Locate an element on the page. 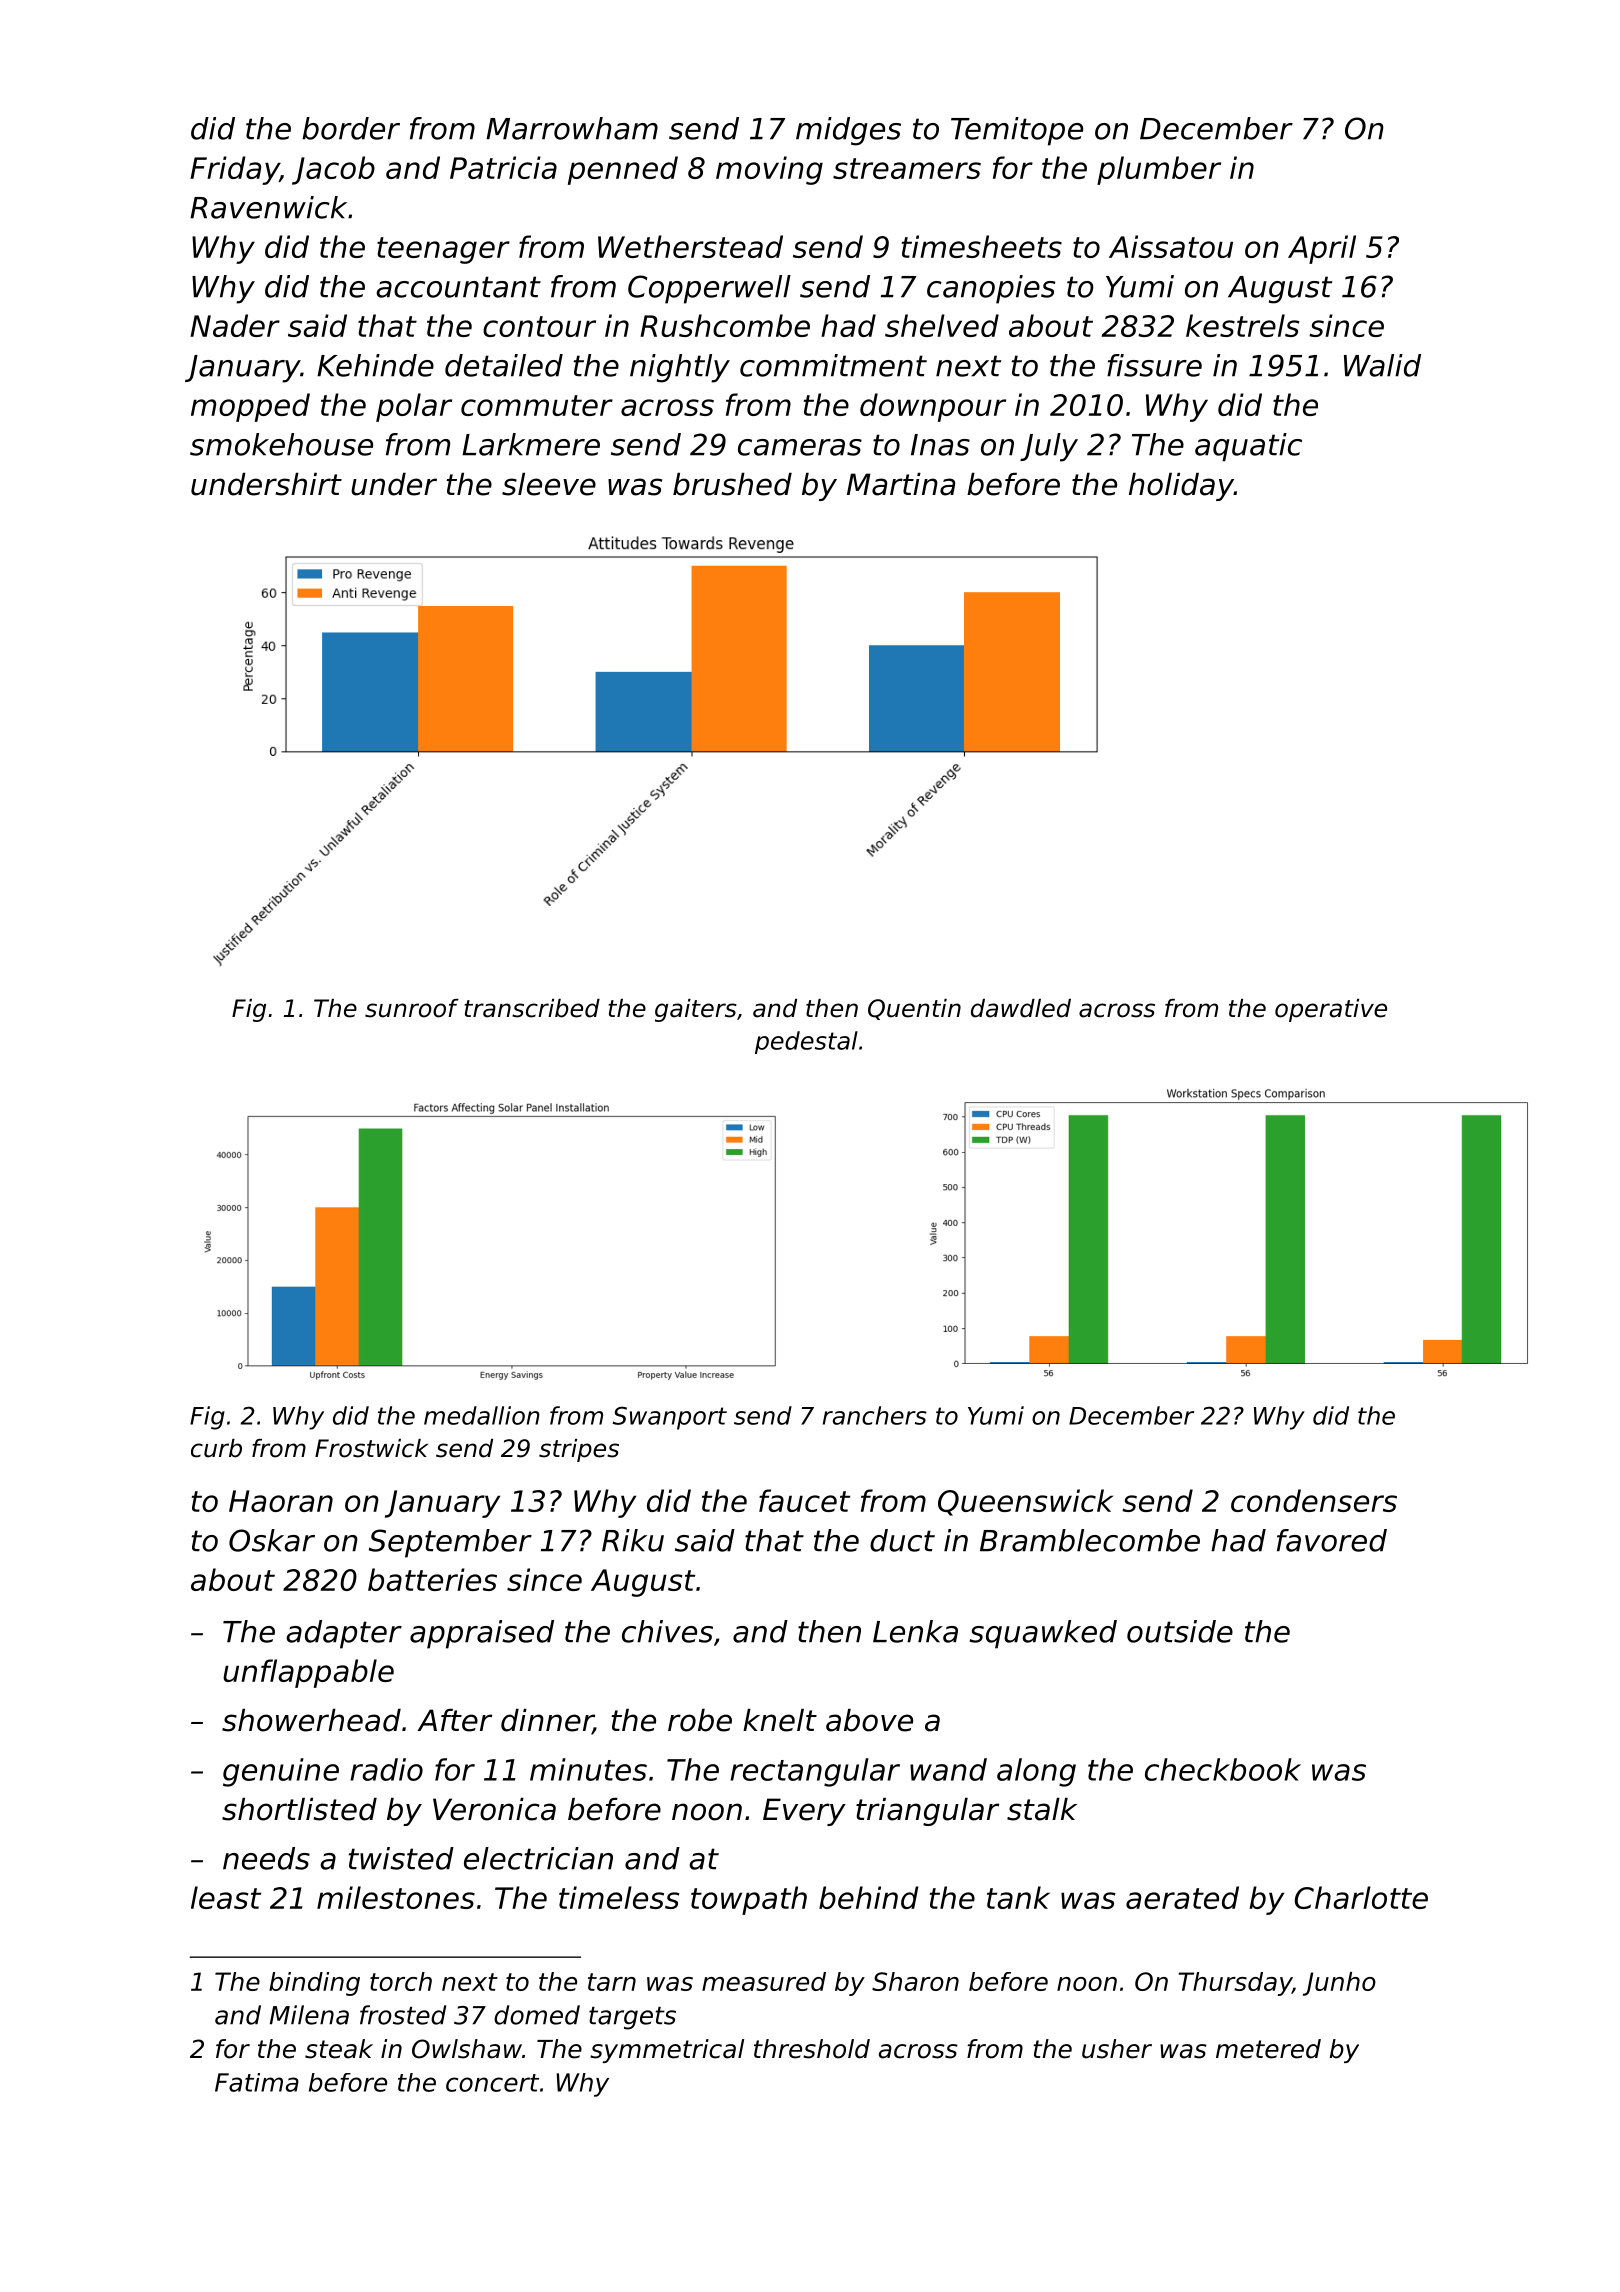 The image size is (1620, 2292). frosted is located at coordinates (403, 2015).
